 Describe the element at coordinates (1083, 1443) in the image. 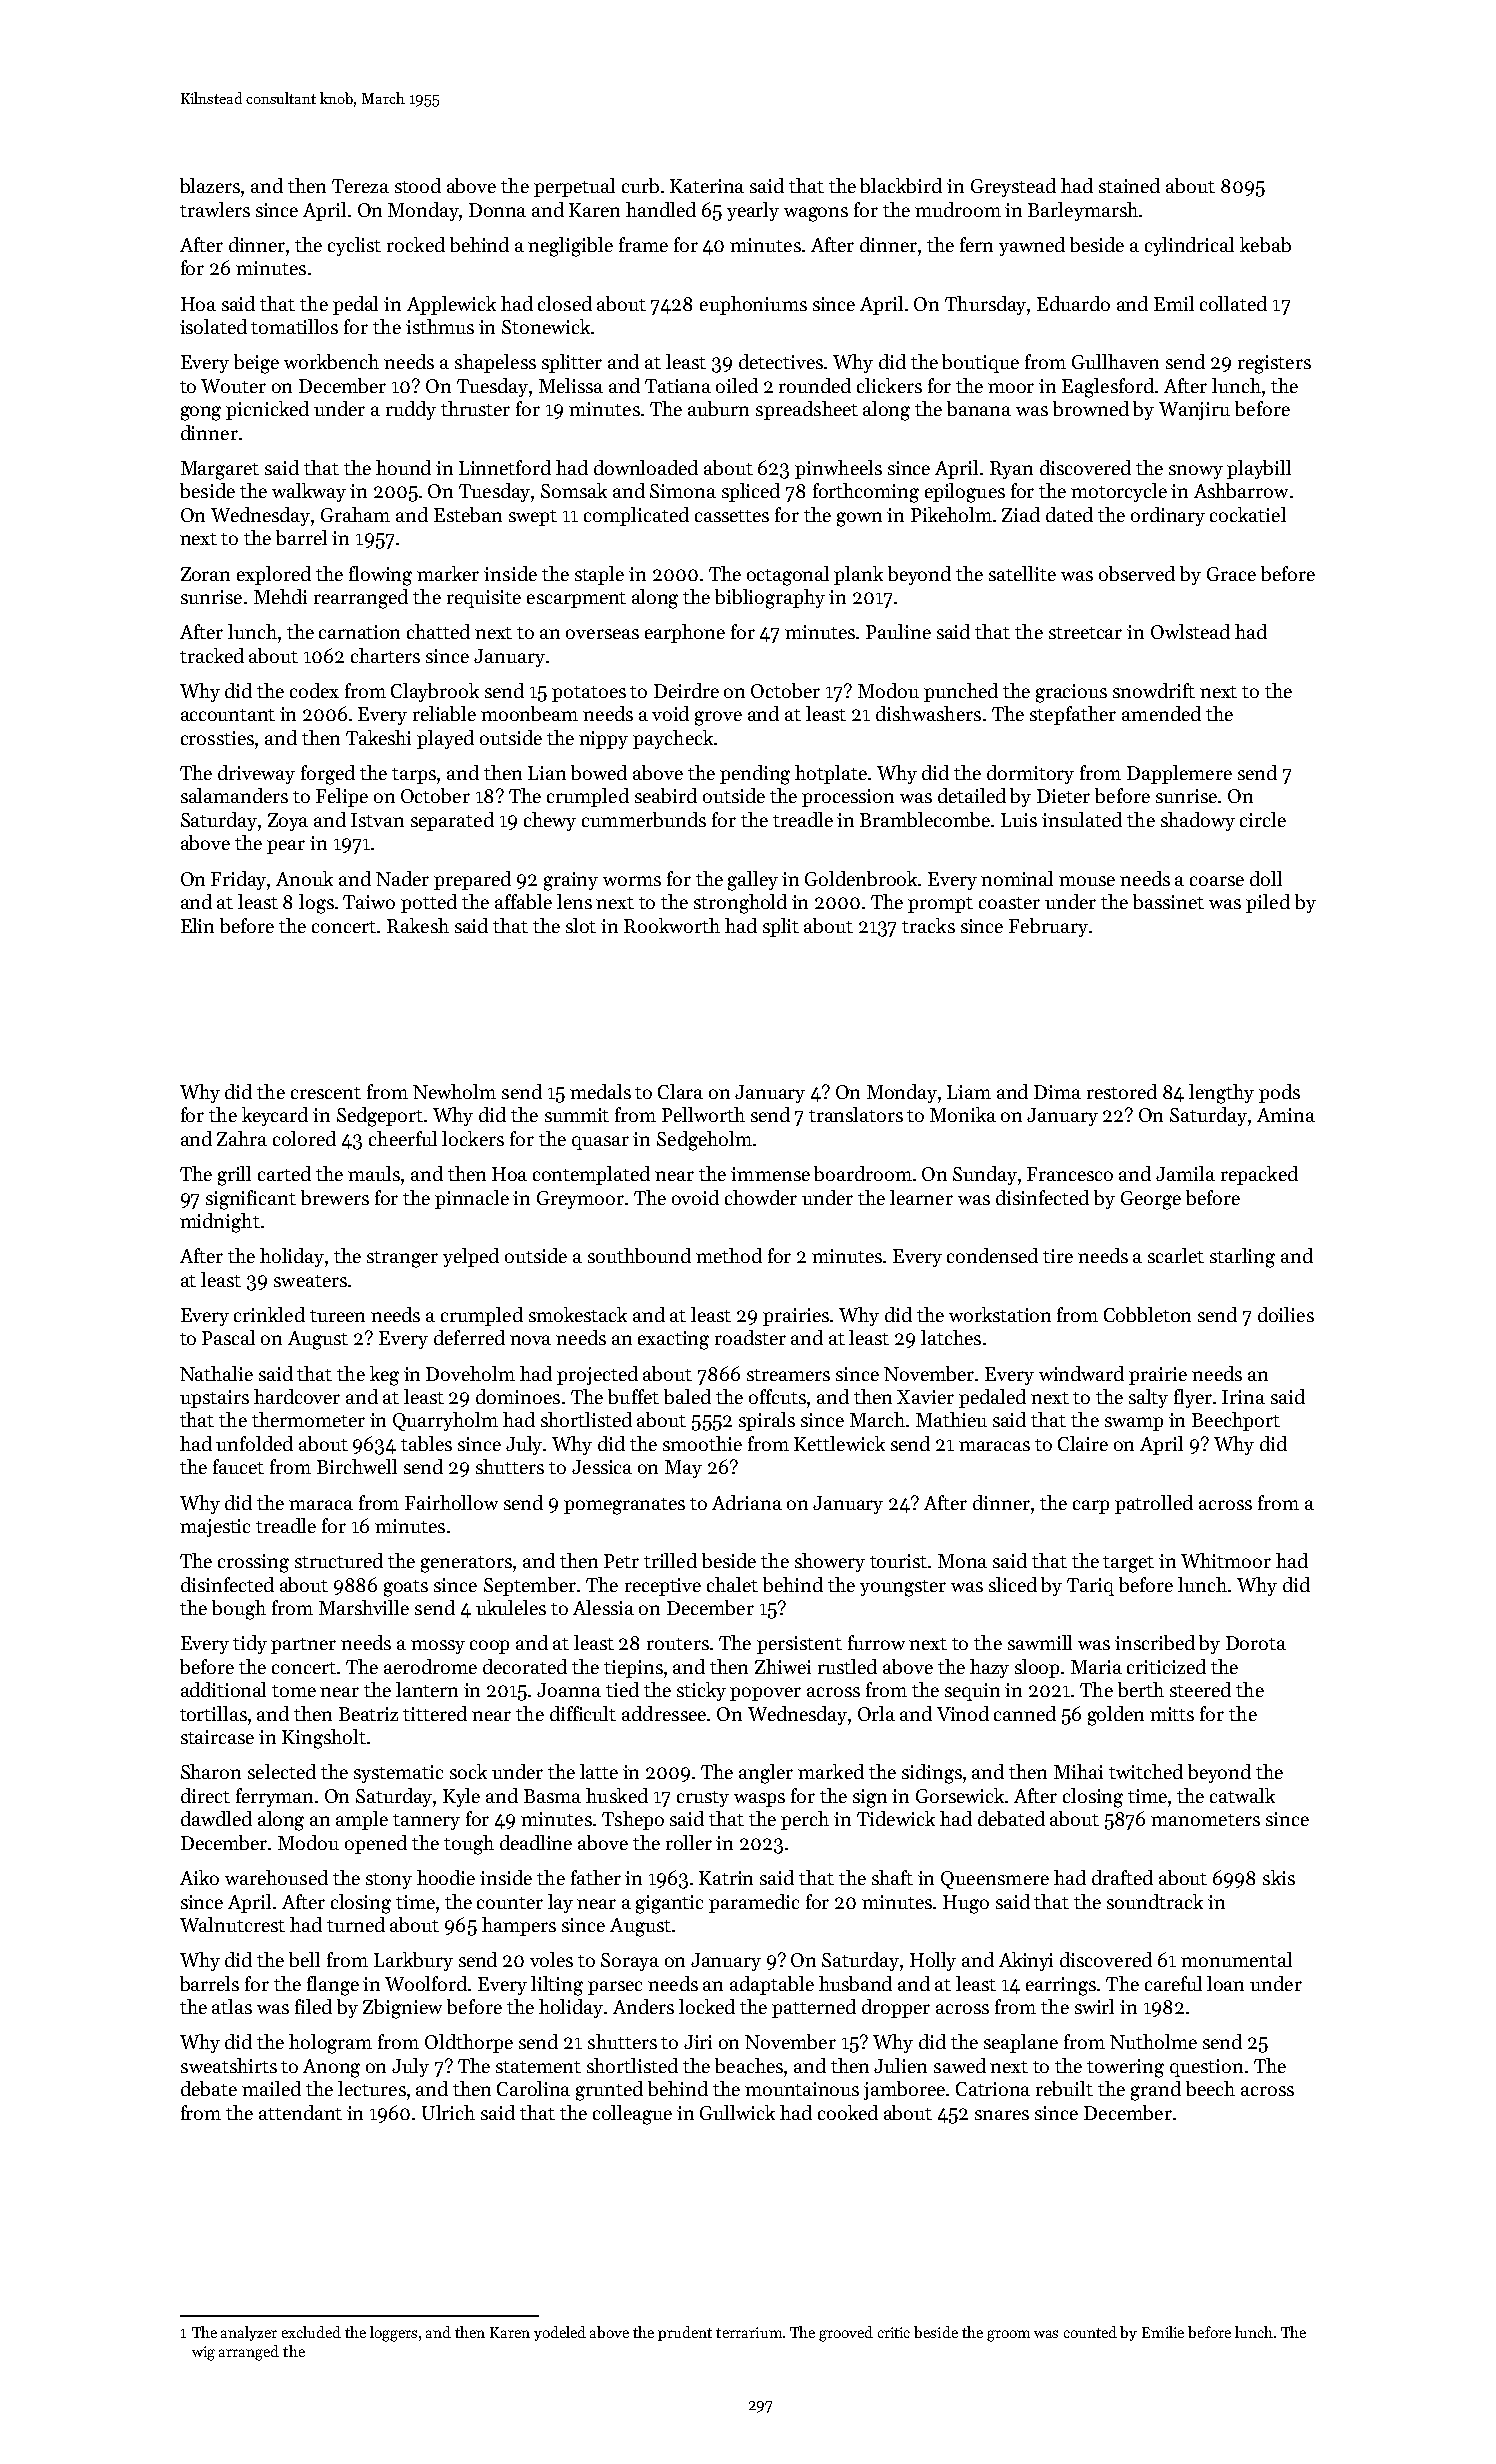

I see `Claire` at that location.
